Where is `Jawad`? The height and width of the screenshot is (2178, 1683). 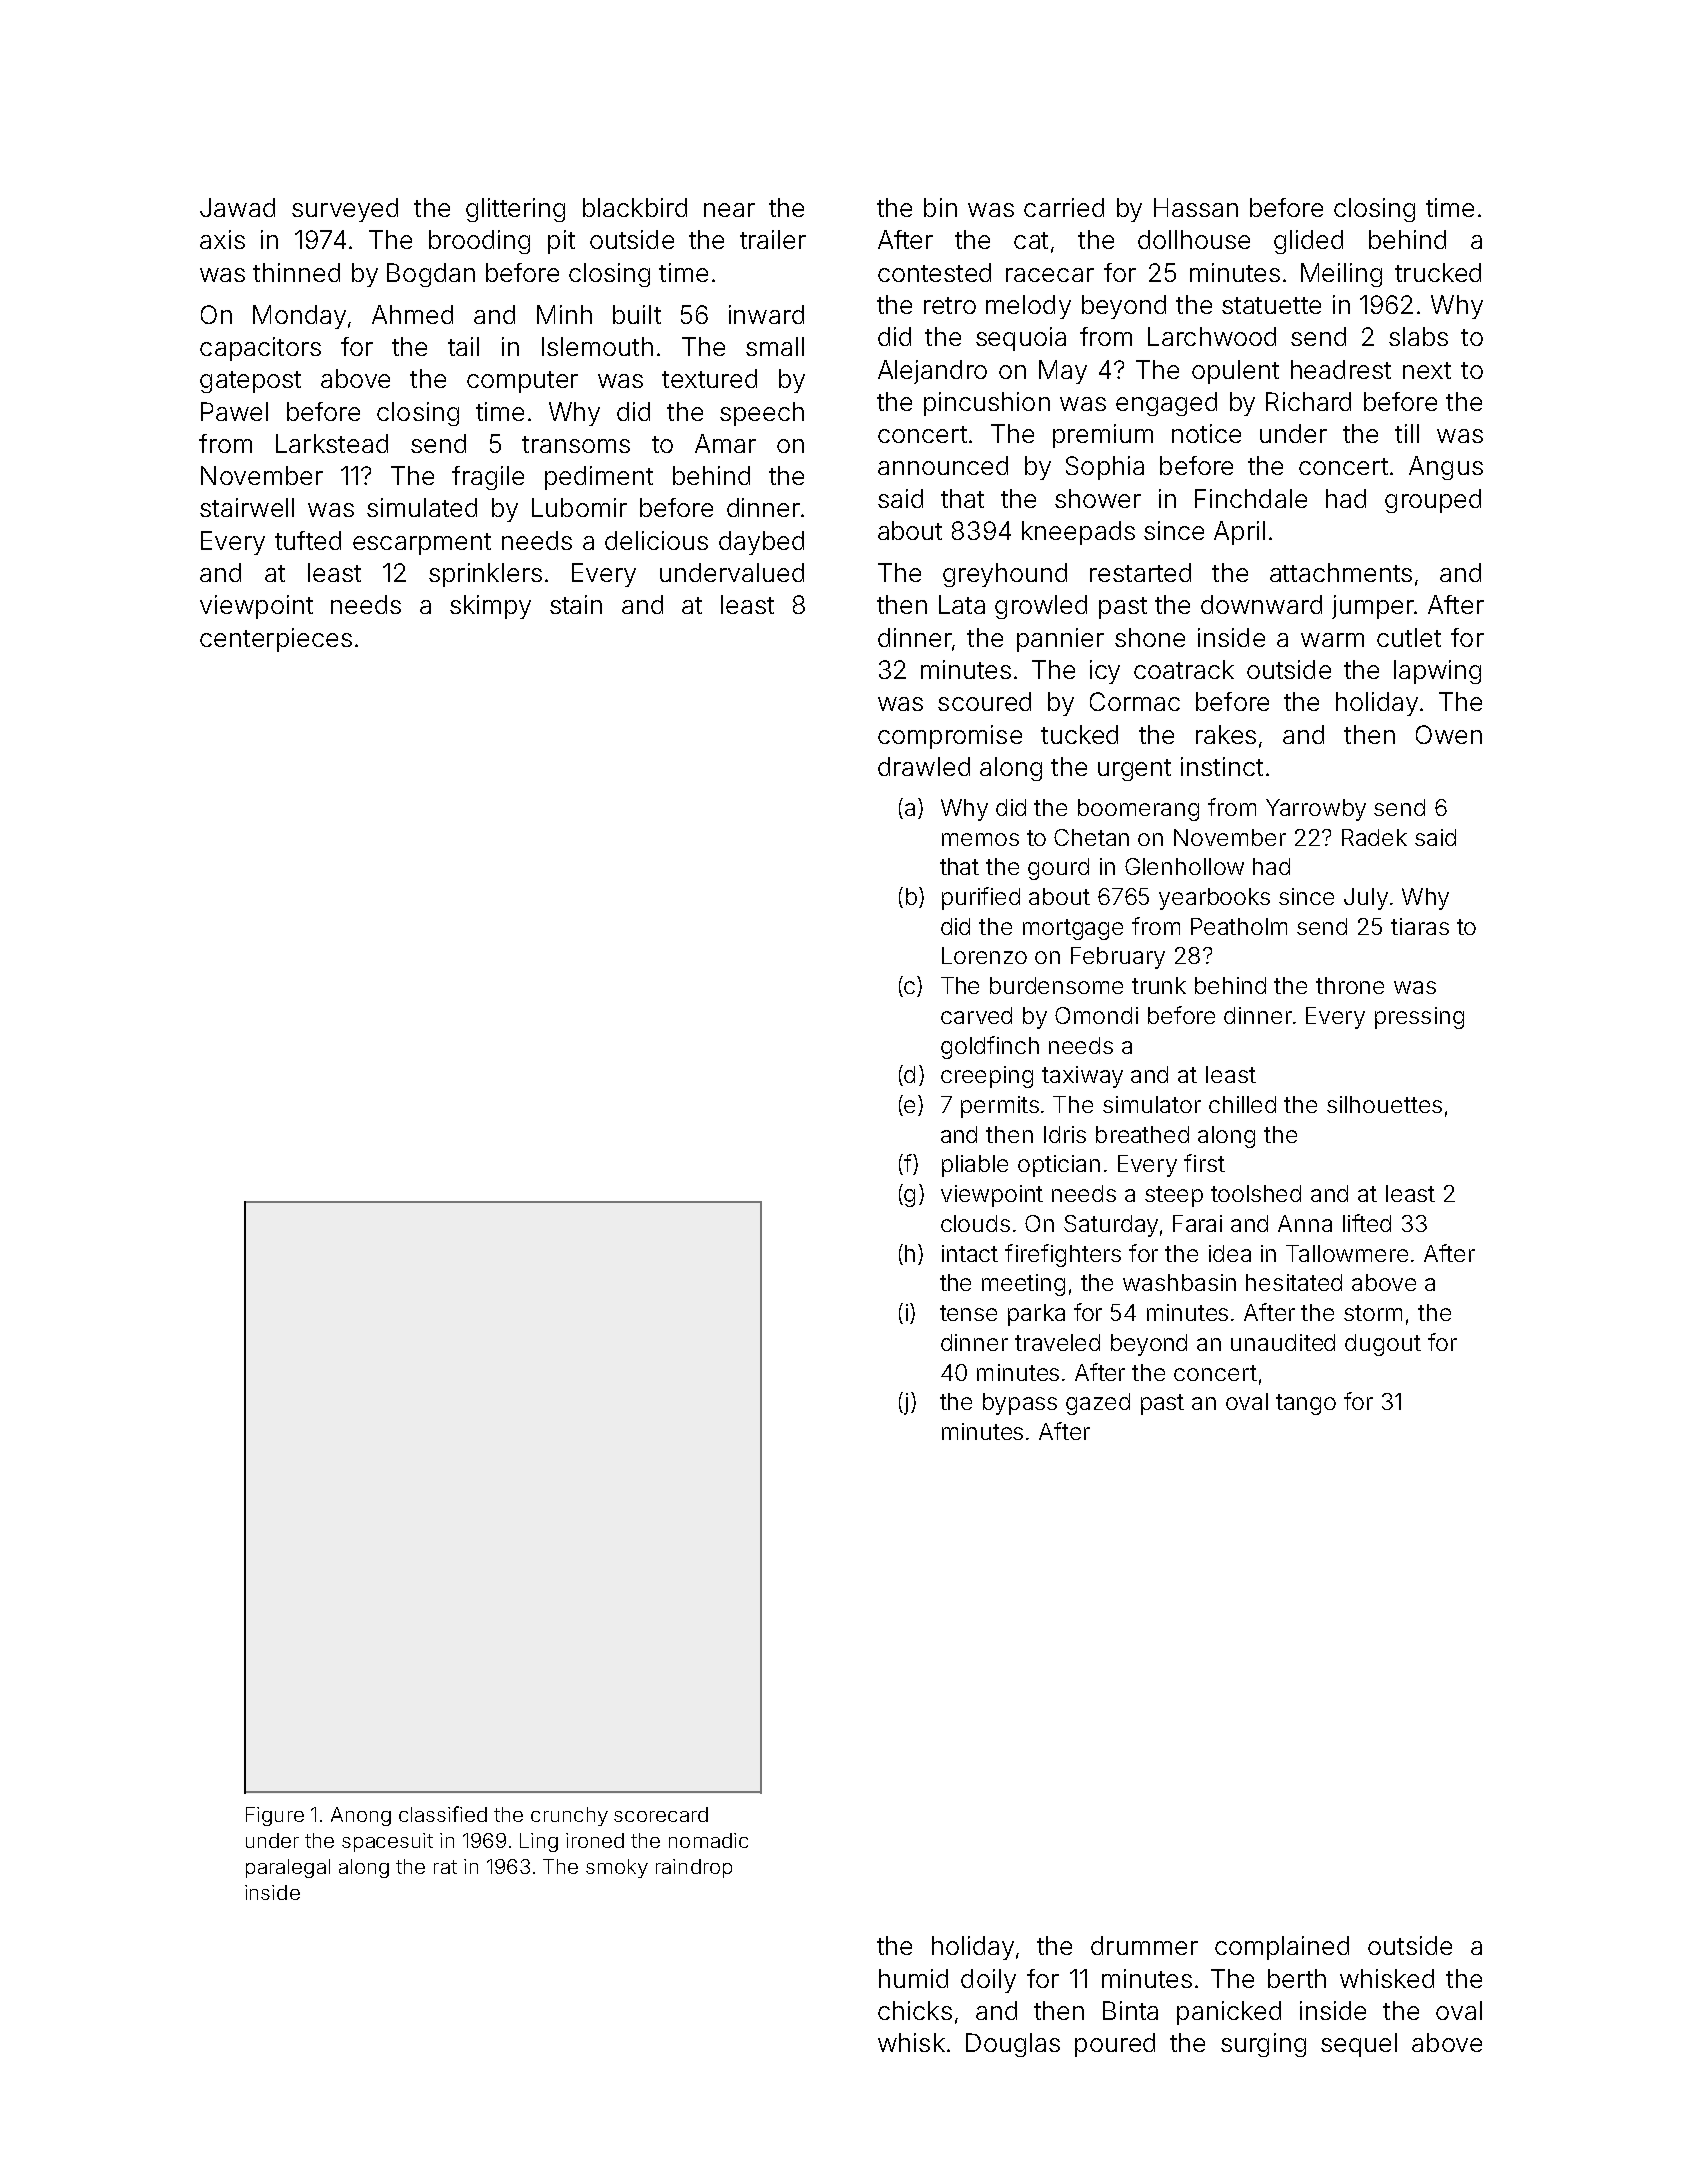 Jawad is located at coordinates (237, 207).
